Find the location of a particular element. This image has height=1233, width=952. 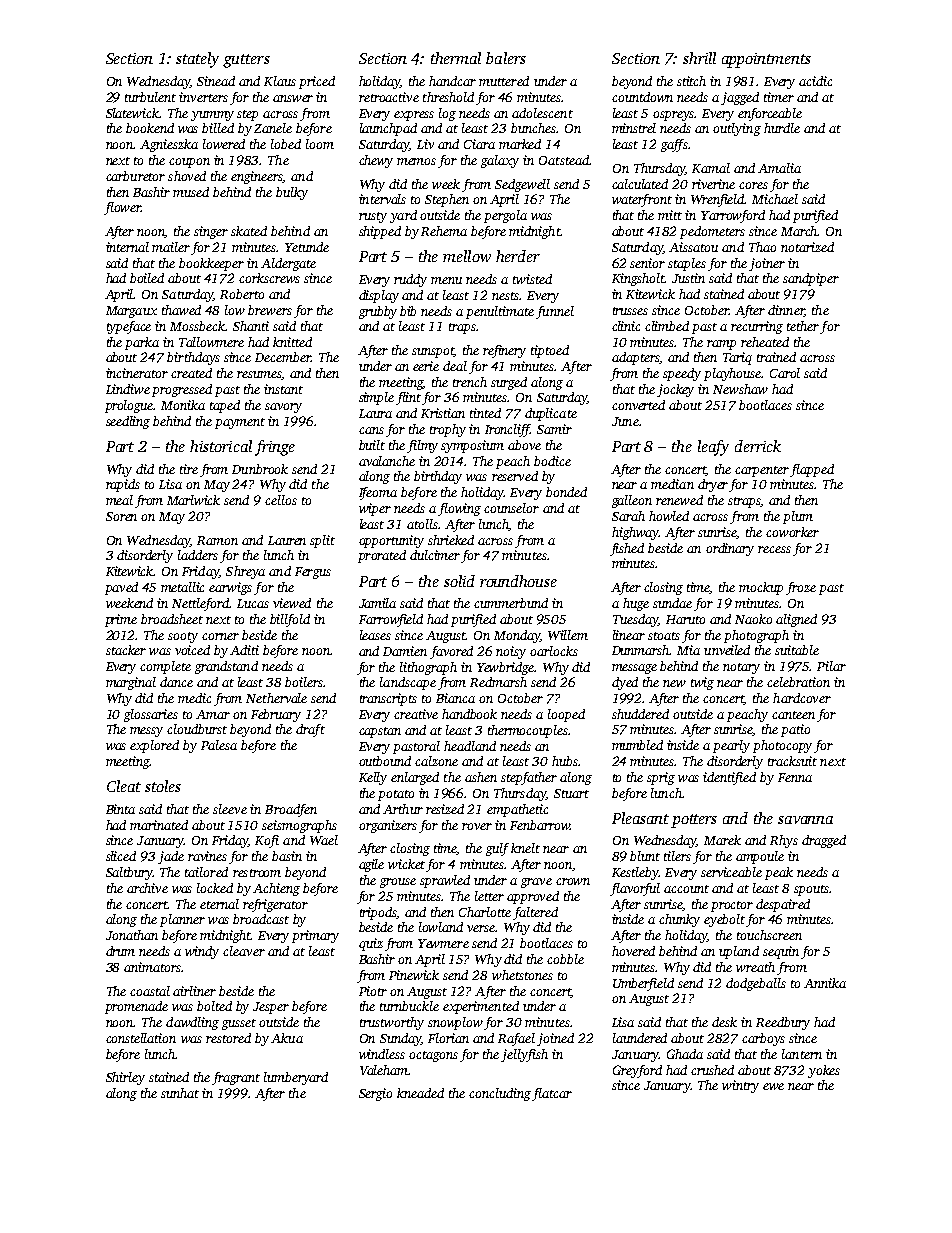

stately is located at coordinates (197, 60).
